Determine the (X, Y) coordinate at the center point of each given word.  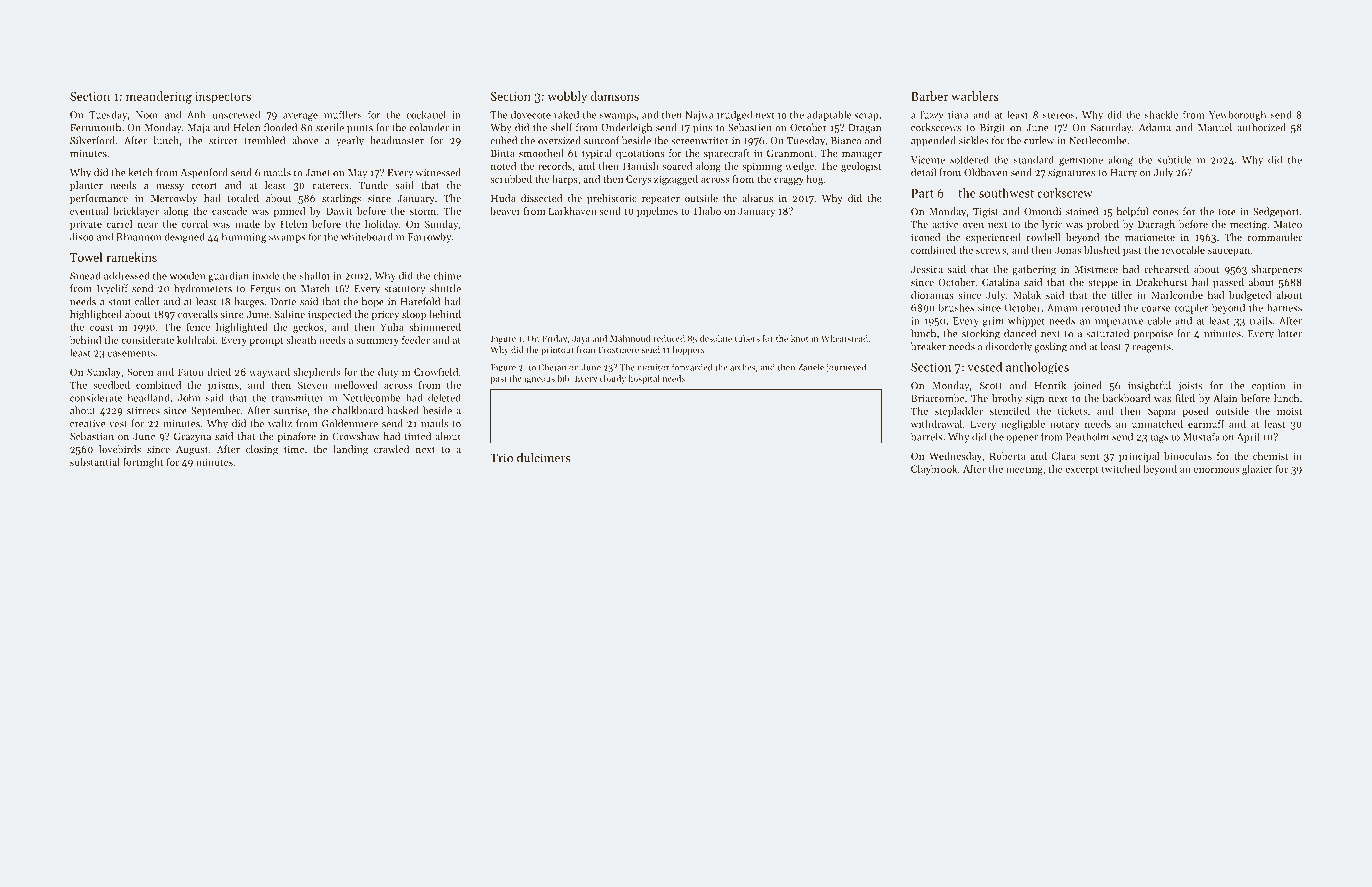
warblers (975, 96)
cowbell (1043, 237)
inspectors (223, 98)
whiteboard (367, 236)
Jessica (927, 269)
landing (350, 450)
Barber (929, 96)
